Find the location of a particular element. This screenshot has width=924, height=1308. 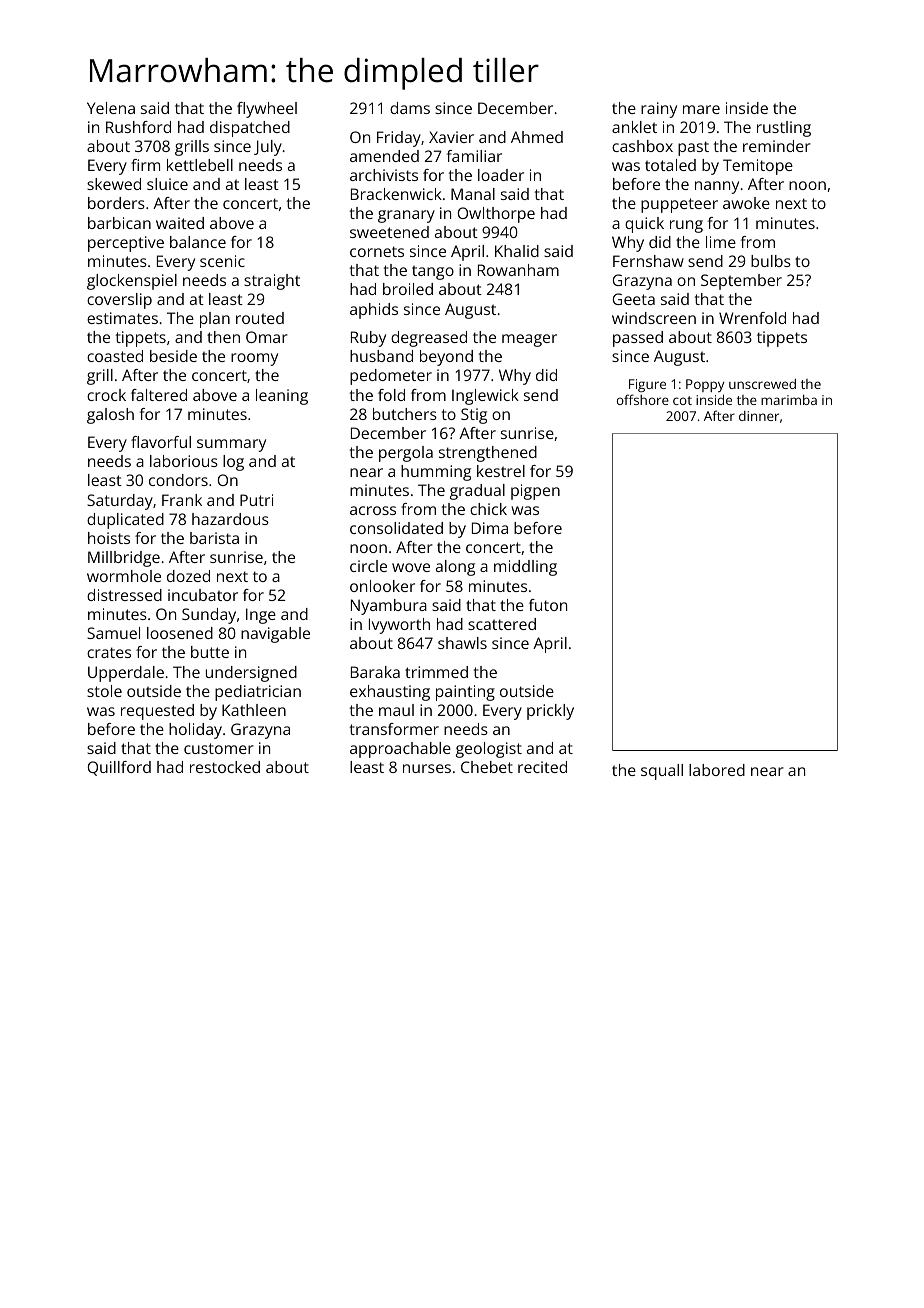

mare is located at coordinates (701, 109).
